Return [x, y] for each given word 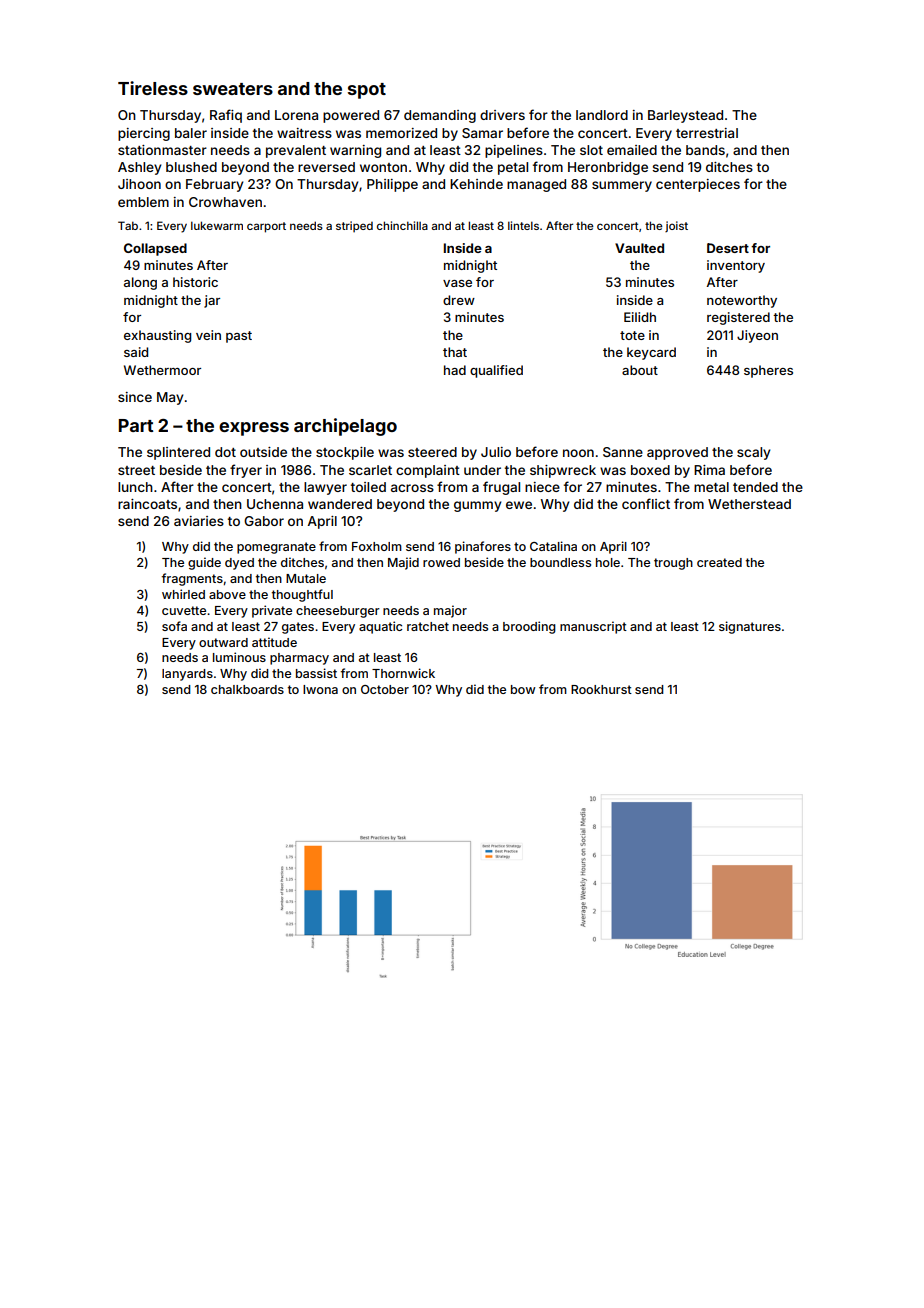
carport [266, 227]
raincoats [147, 504]
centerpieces [698, 185]
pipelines [514, 151]
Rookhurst [601, 689]
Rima [709, 470]
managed [536, 185]
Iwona [320, 689]
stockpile [345, 453]
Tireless [153, 88]
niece [542, 487]
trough [673, 564]
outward [223, 642]
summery [622, 186]
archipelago [345, 427]
